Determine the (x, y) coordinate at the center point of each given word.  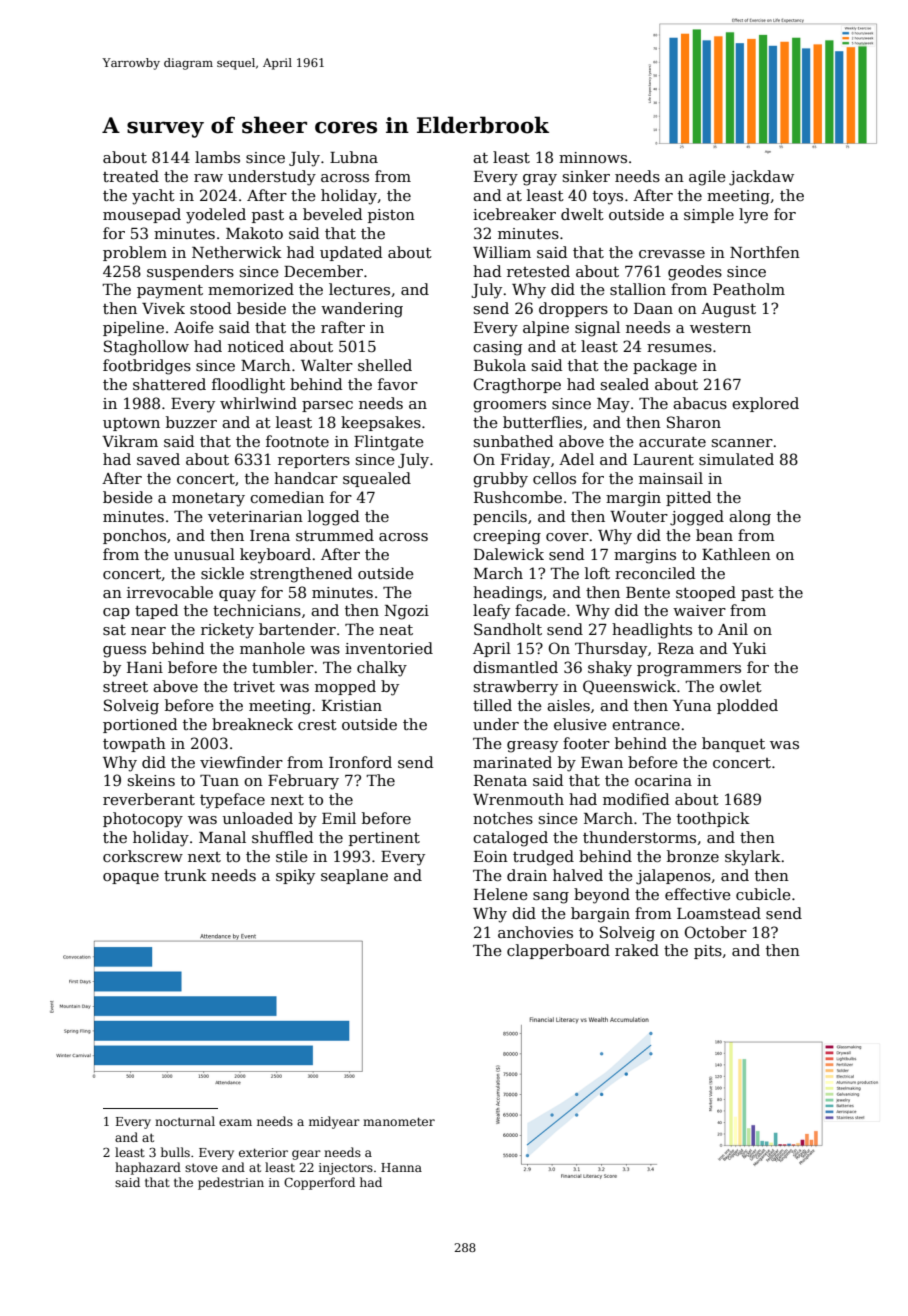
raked (637, 950)
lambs (217, 157)
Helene (501, 894)
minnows (593, 157)
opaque (131, 878)
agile (707, 178)
